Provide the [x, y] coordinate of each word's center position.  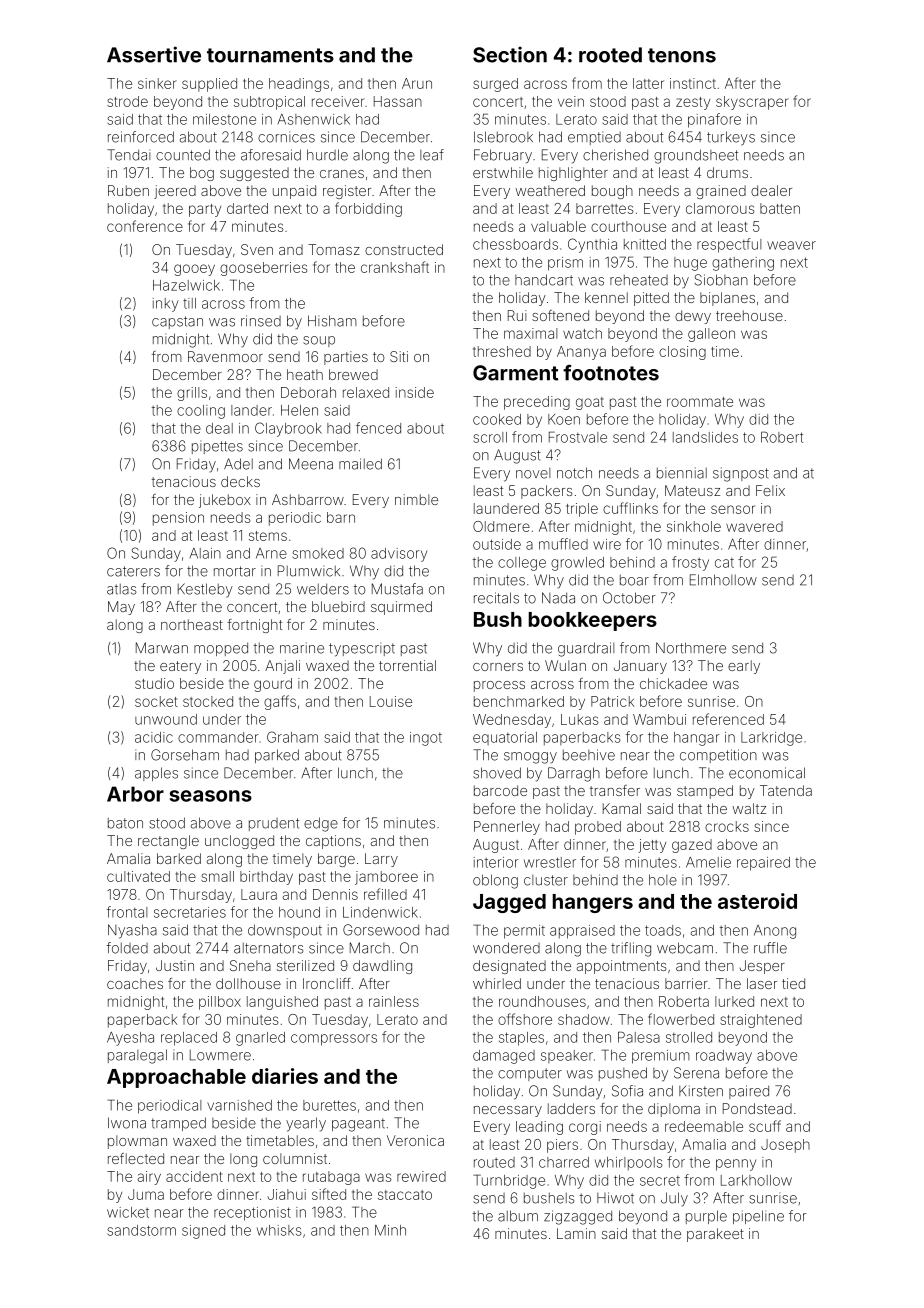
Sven [257, 249]
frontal [127, 912]
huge [690, 264]
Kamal [622, 808]
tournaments [270, 55]
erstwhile [503, 172]
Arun [417, 83]
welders [323, 589]
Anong [775, 932]
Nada [558, 598]
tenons [682, 55]
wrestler [550, 862]
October [629, 598]
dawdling [382, 967]
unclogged [239, 842]
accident [194, 1176]
